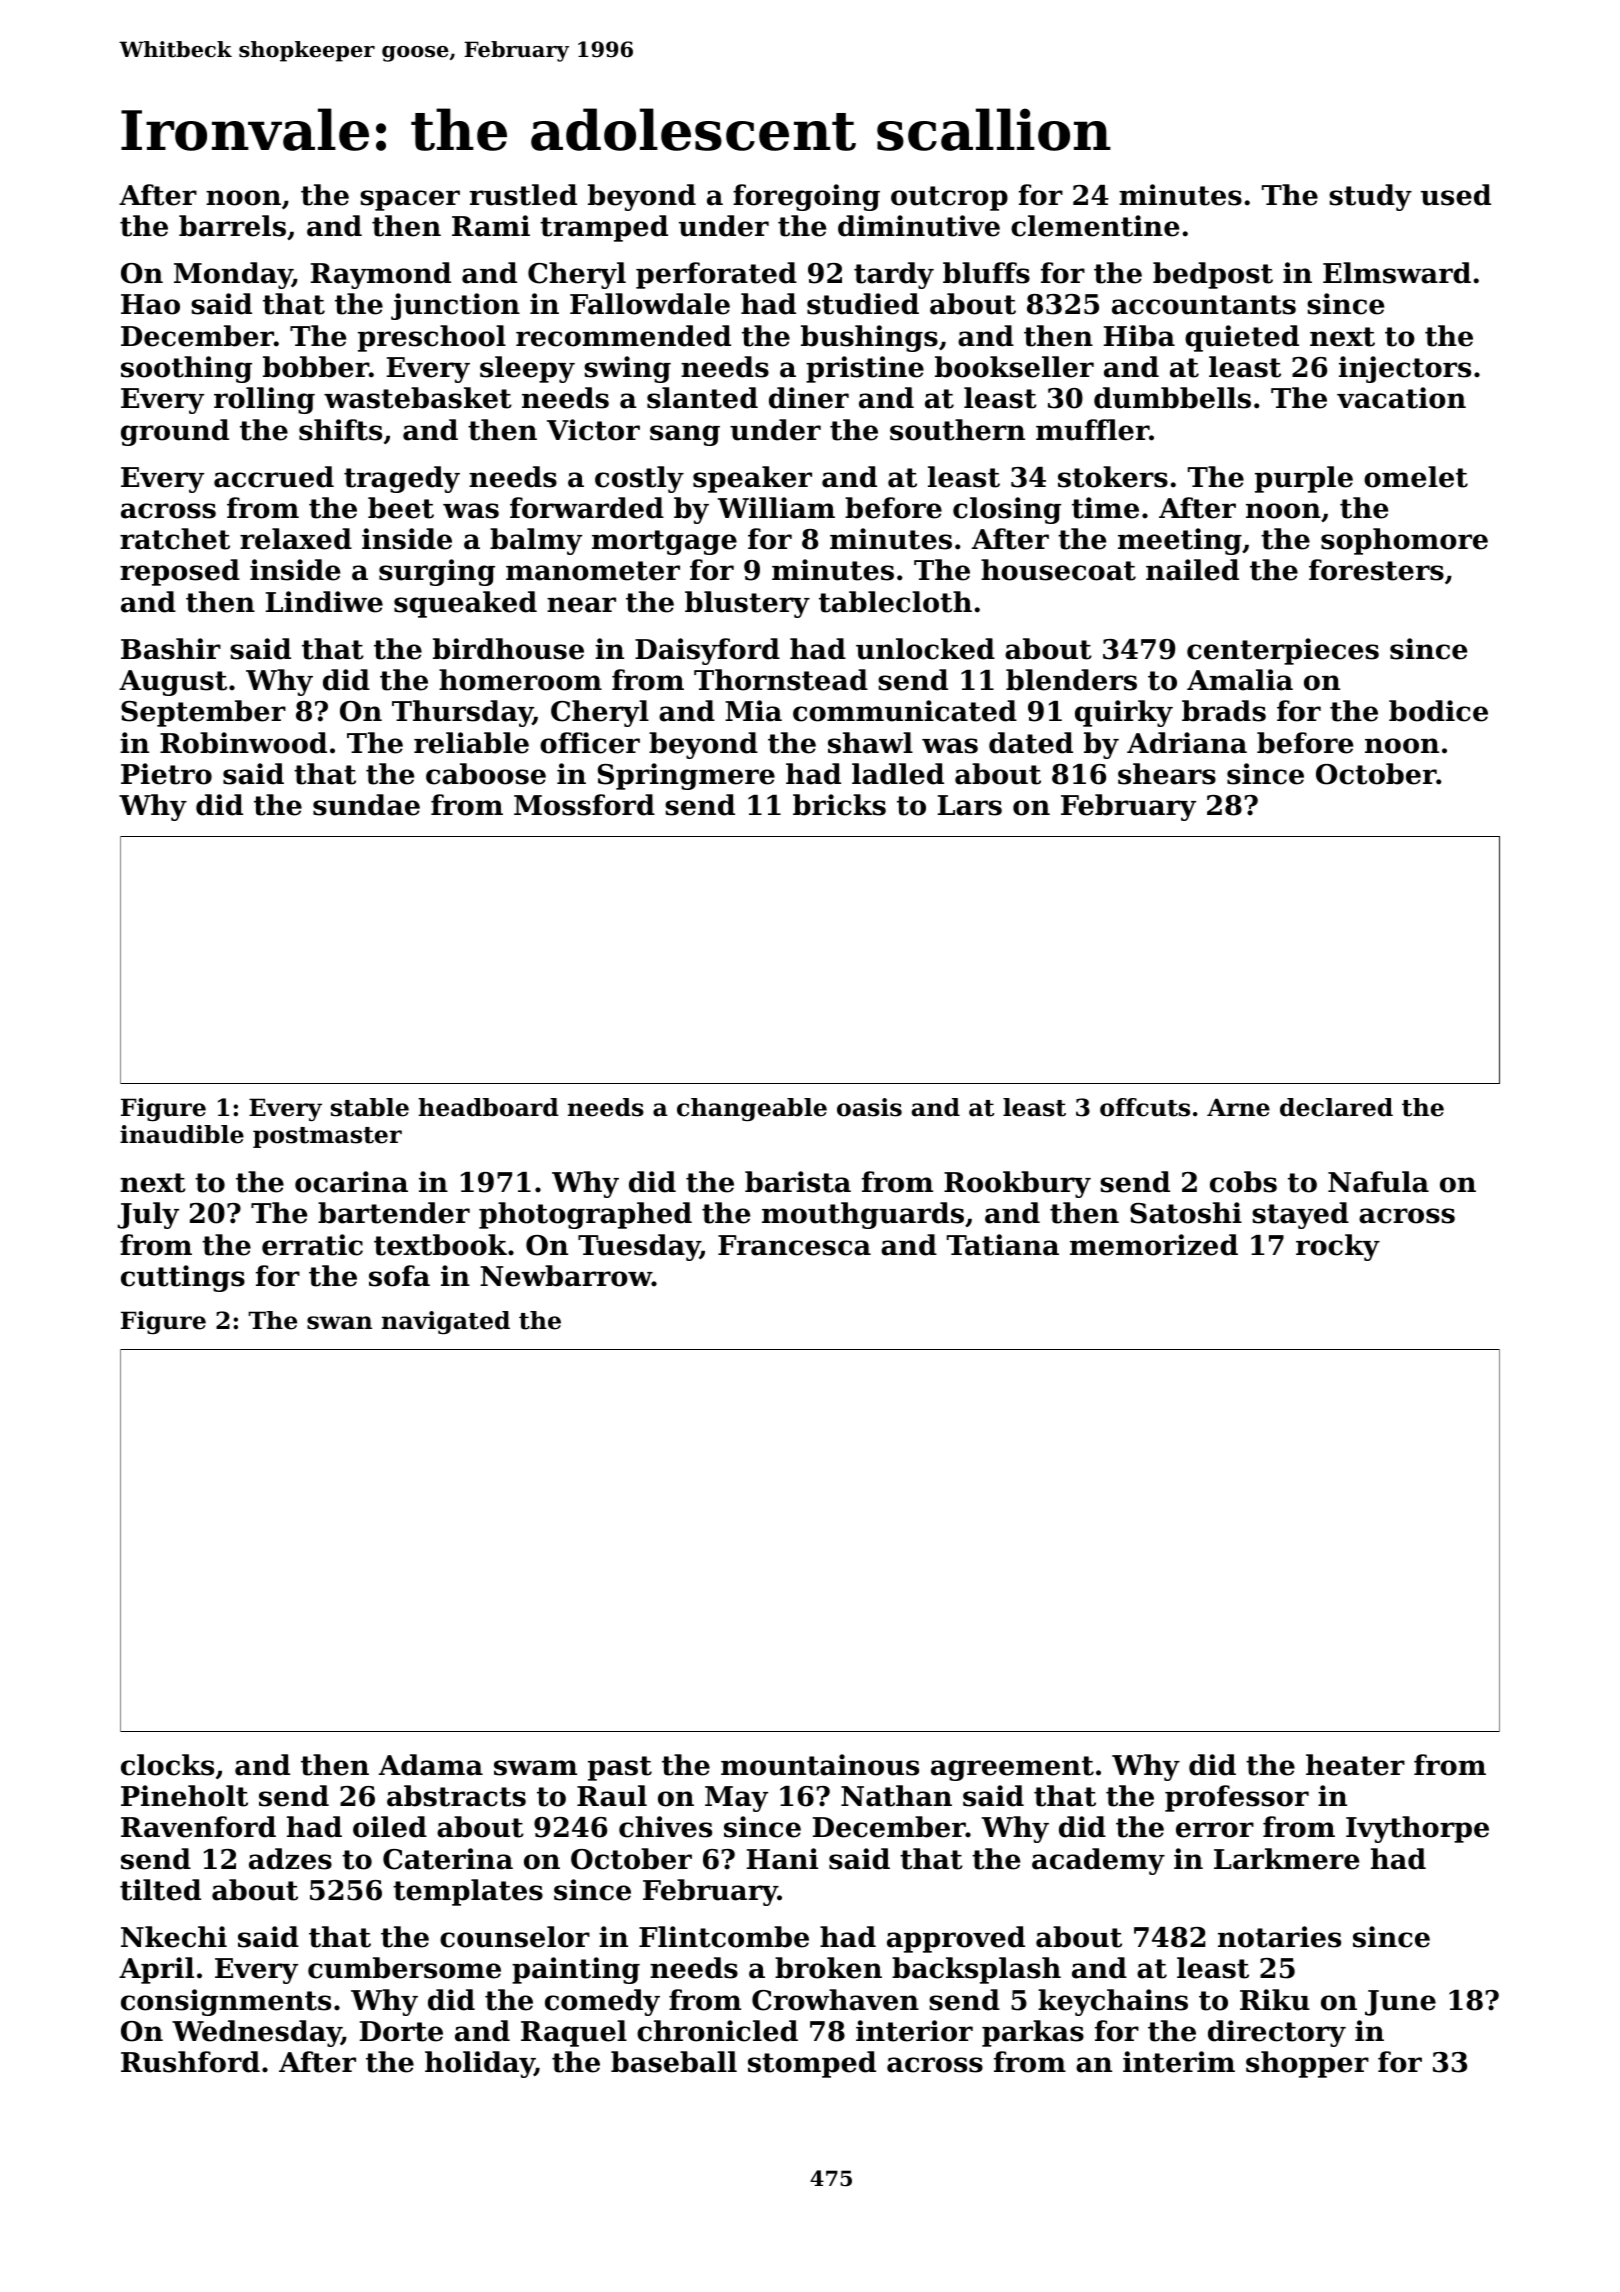  What do you see at coordinates (312, 1245) in the document?
I see `erratic` at bounding box center [312, 1245].
